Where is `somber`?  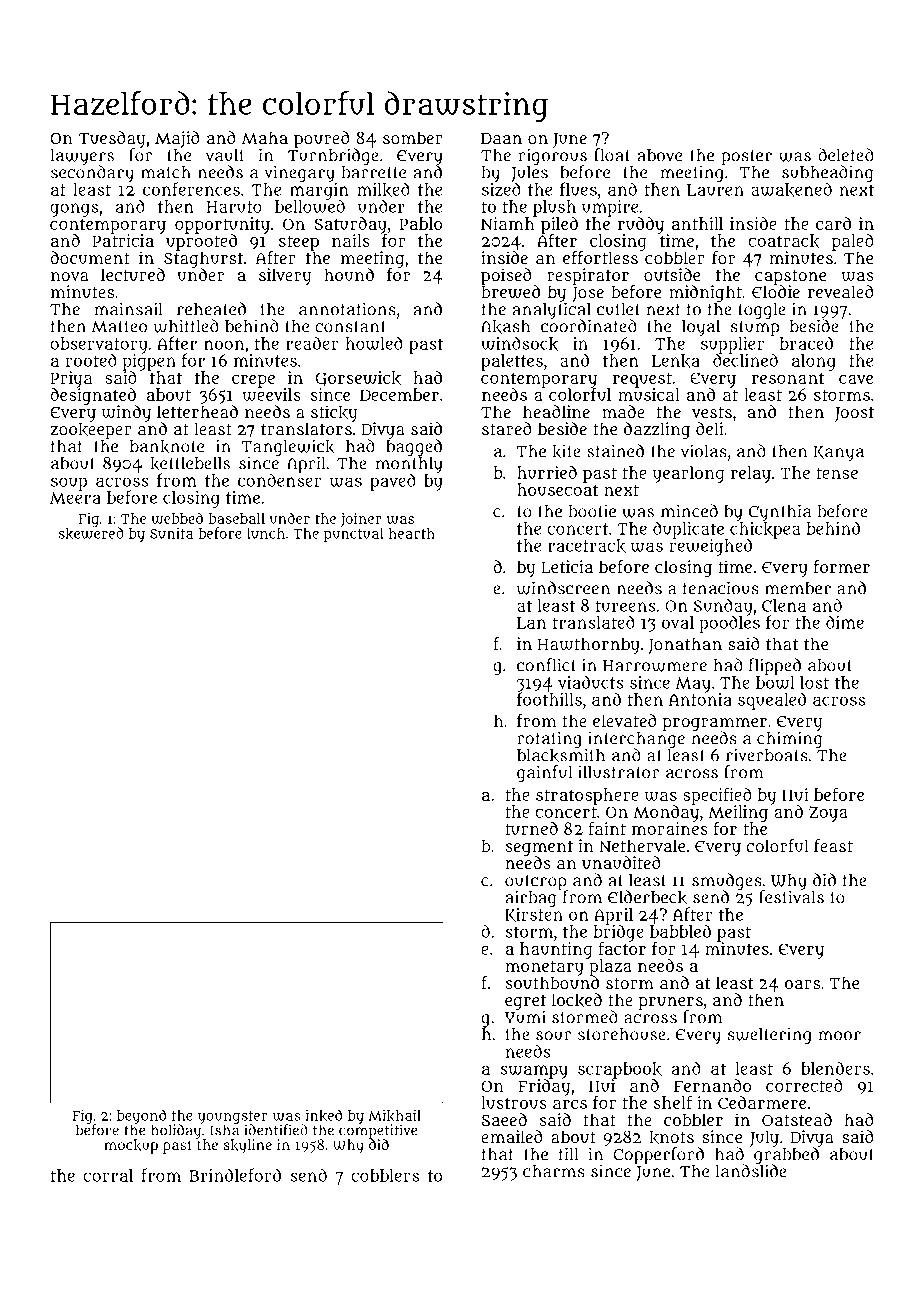
somber is located at coordinates (413, 137).
